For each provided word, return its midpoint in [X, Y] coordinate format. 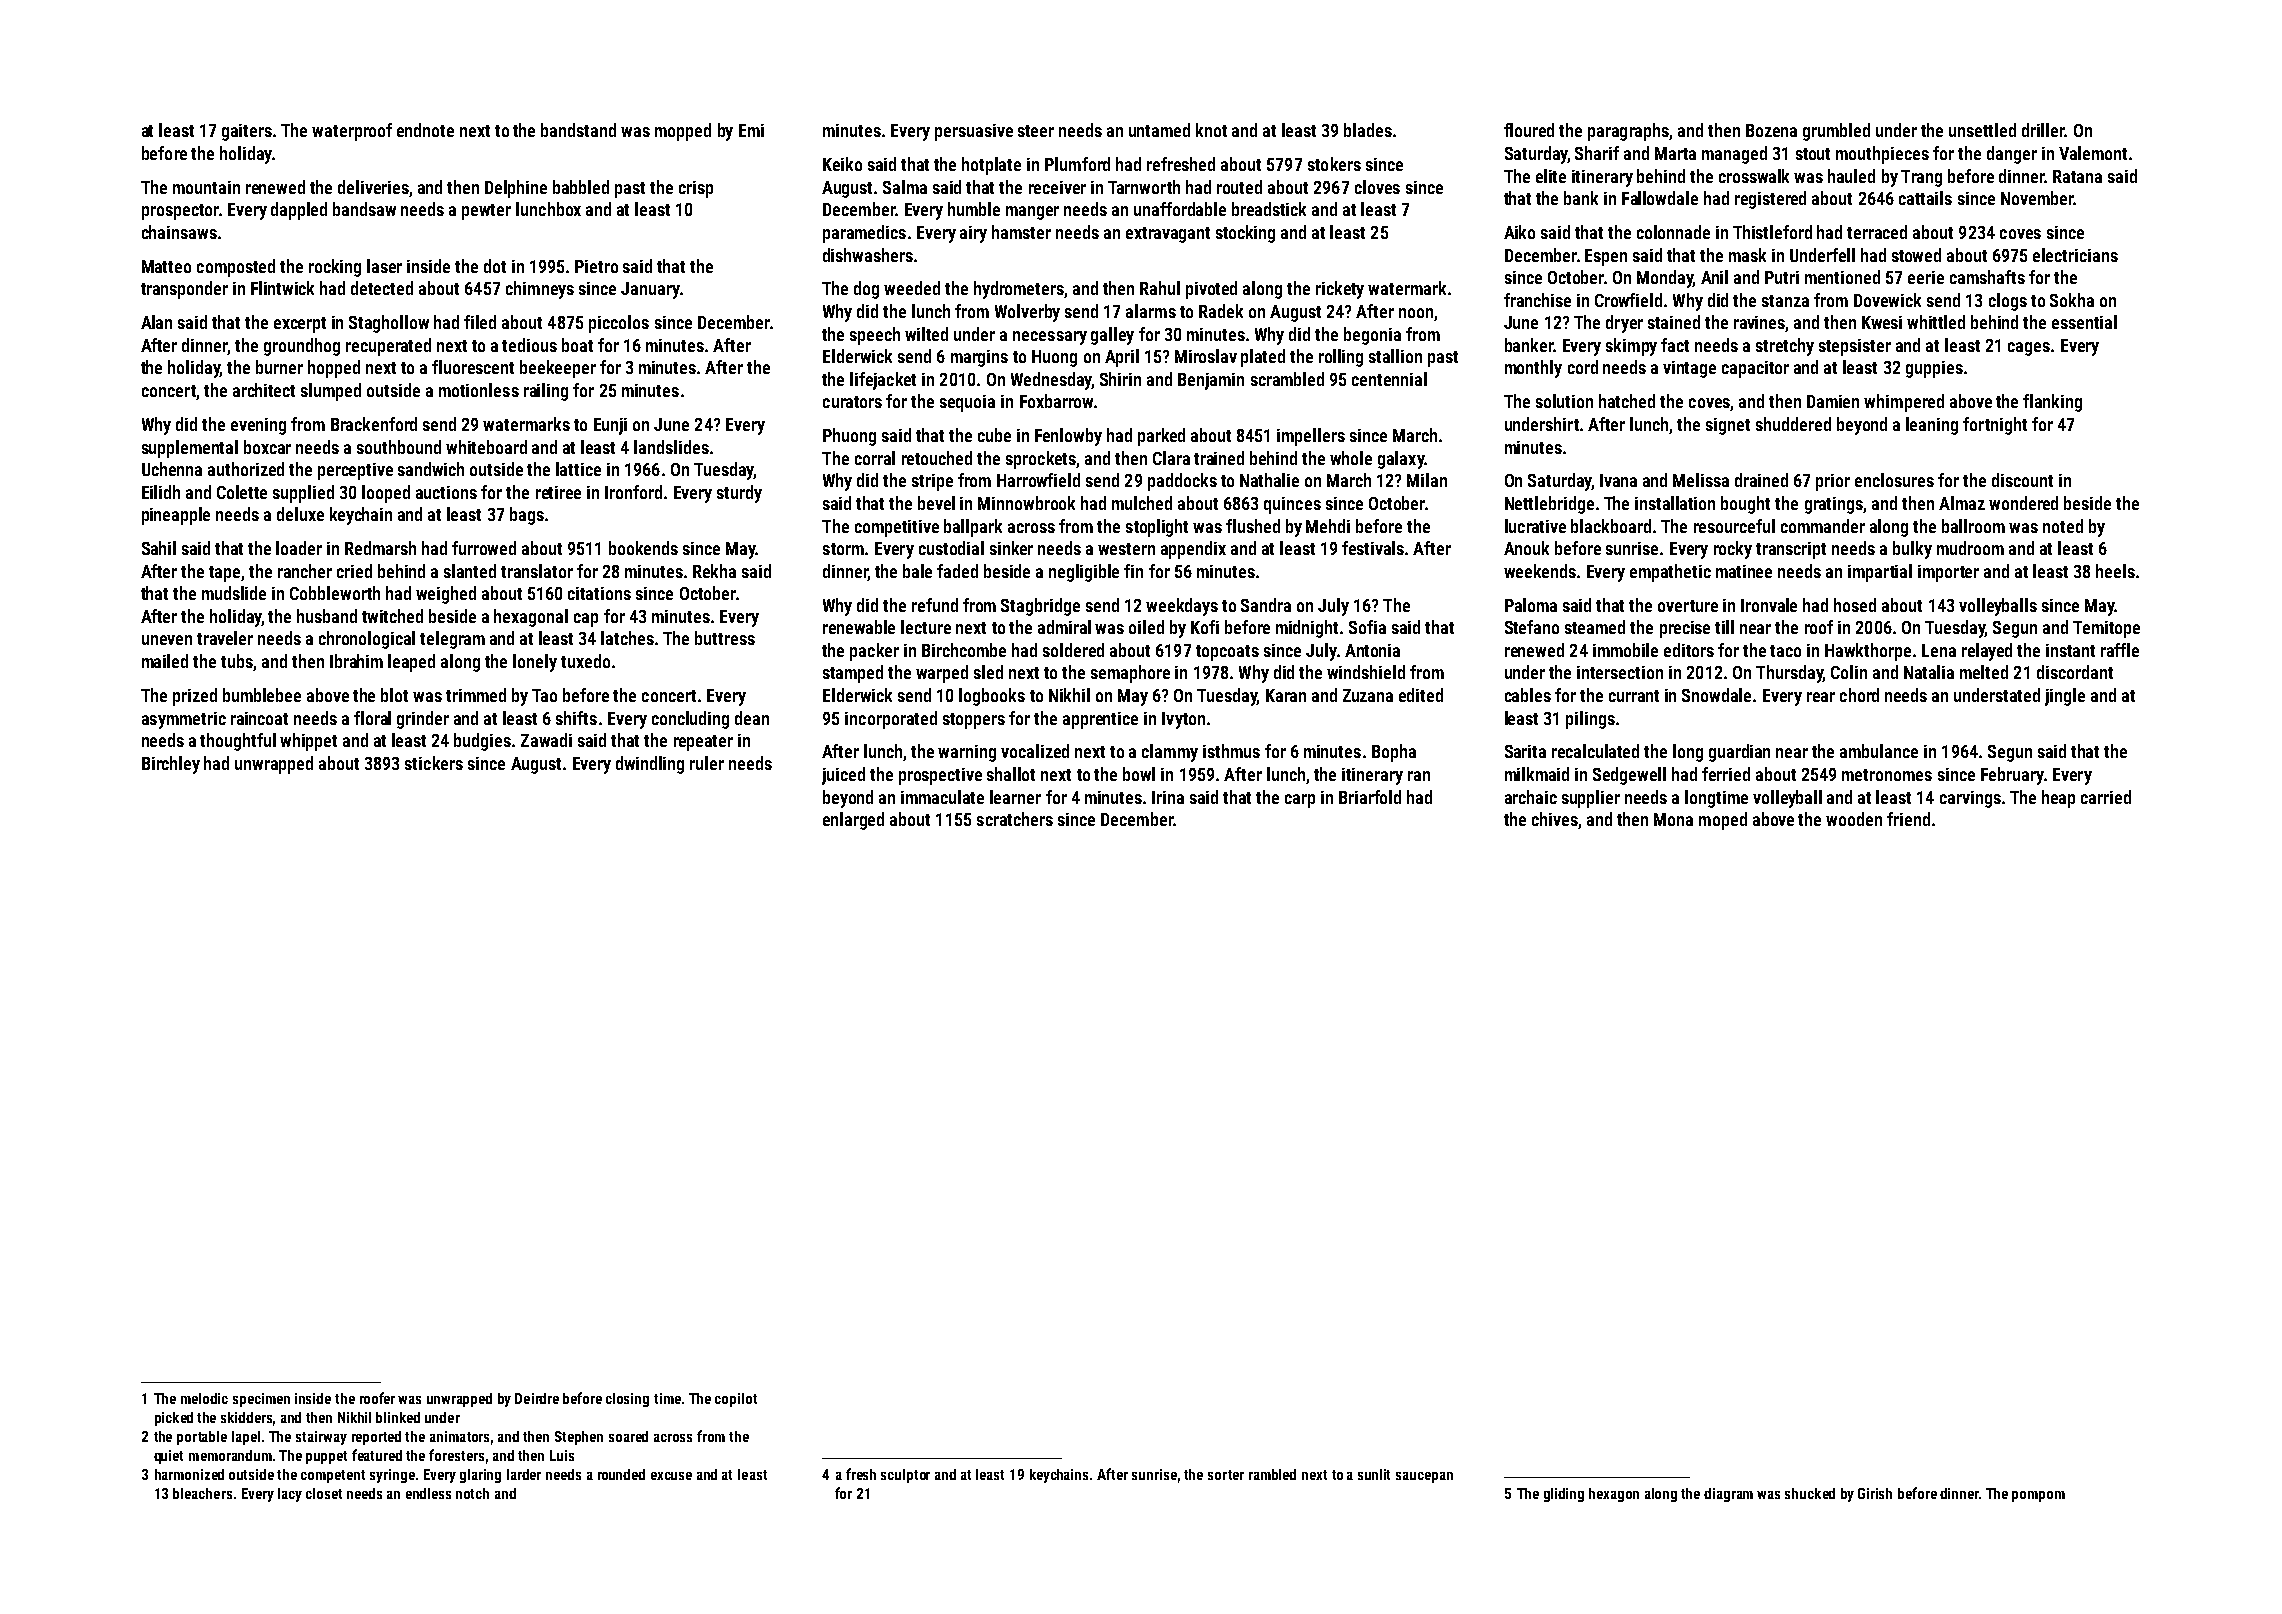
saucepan [1424, 1477]
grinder [423, 720]
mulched [1142, 503]
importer [1948, 573]
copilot [736, 1400]
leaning [1932, 426]
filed [480, 322]
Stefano [1532, 627]
